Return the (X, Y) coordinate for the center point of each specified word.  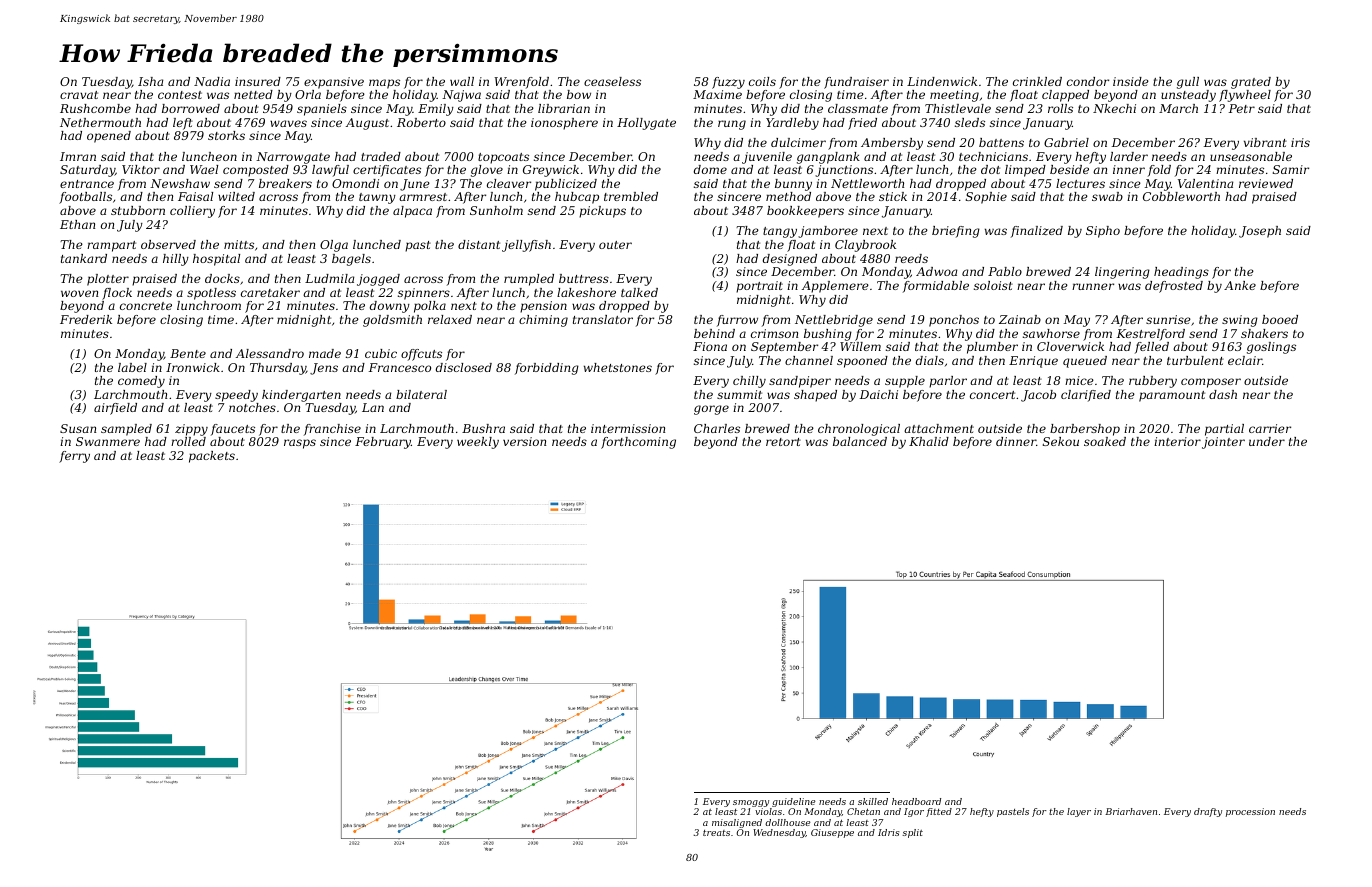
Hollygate (646, 124)
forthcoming (638, 443)
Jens (324, 369)
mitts (239, 244)
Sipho (1103, 232)
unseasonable (1251, 156)
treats (716, 833)
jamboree (828, 232)
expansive (334, 83)
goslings (1271, 348)
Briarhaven (1131, 811)
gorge (711, 410)
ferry (74, 457)
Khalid (929, 441)
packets (212, 457)
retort (783, 442)
